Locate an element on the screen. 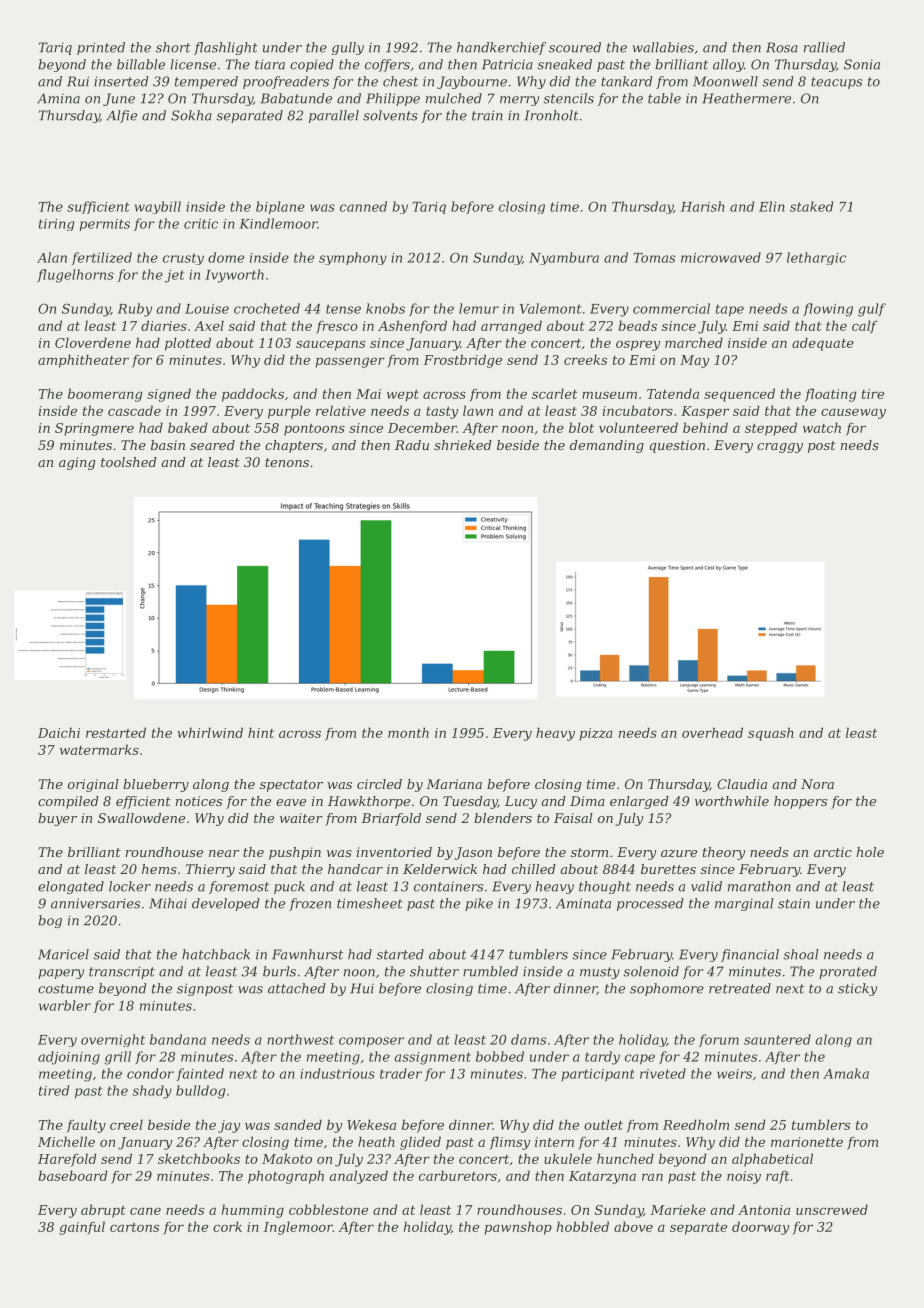 This screenshot has height=1308, width=924. transcript is located at coordinates (122, 972).
